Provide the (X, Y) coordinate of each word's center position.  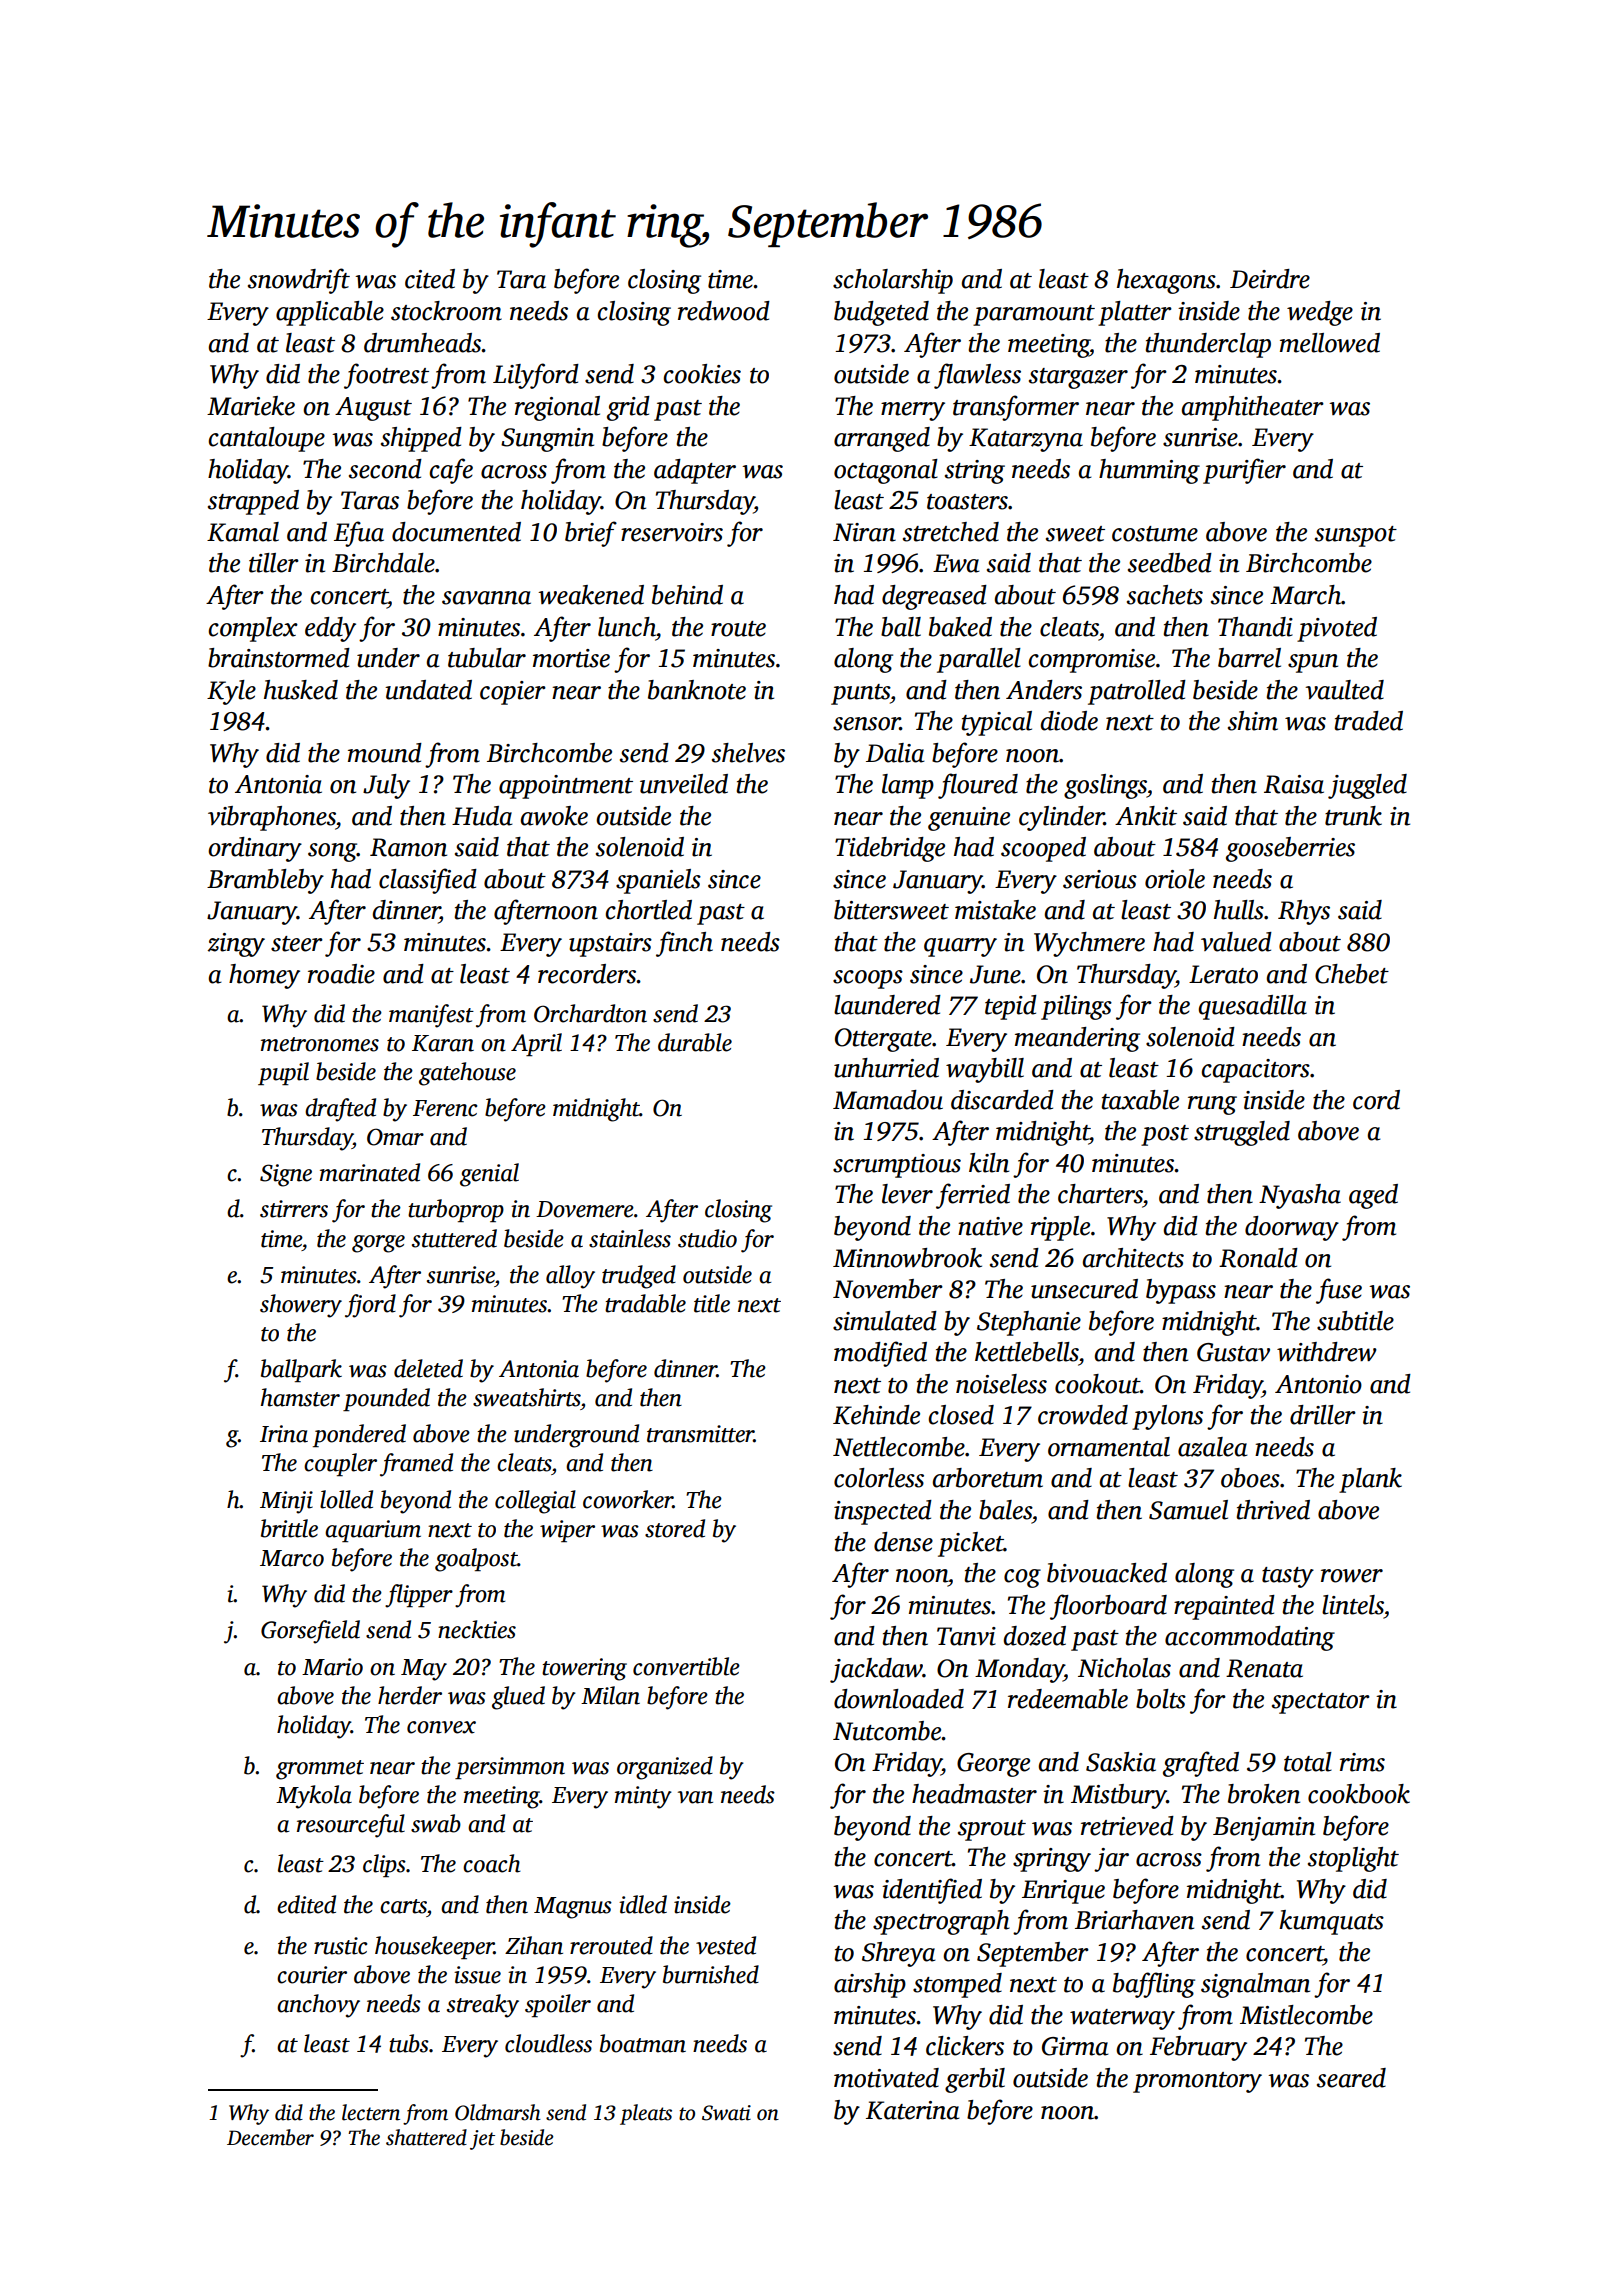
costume (1155, 534)
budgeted (881, 313)
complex (253, 629)
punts (860, 694)
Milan (610, 1695)
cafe (451, 471)
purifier (1244, 471)
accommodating (1250, 1638)
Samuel (1188, 1510)
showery (301, 1306)
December (270, 2137)
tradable (645, 1303)
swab (436, 1823)
